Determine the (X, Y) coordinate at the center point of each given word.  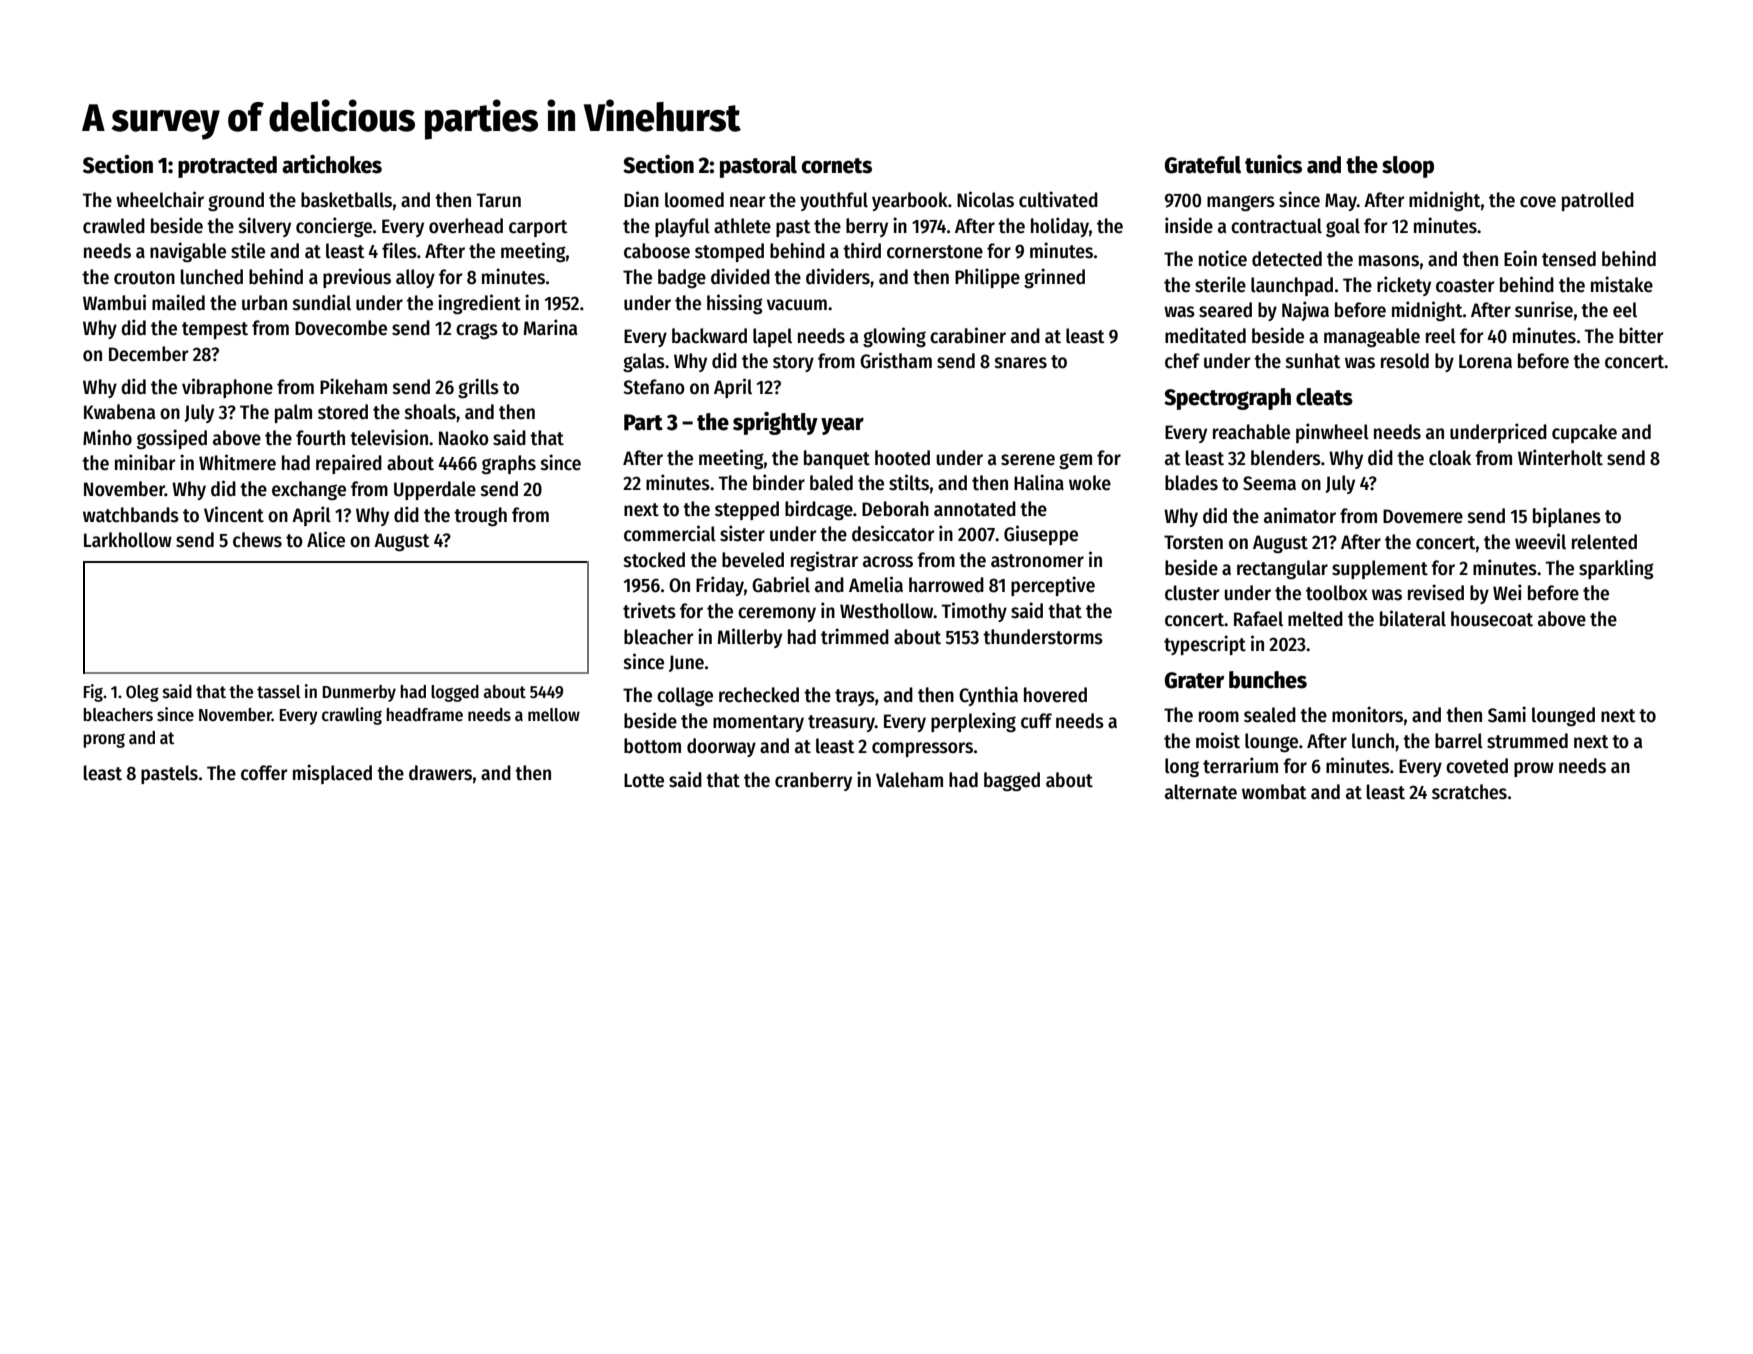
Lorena (1485, 361)
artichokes (332, 164)
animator (1300, 515)
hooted (902, 458)
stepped (747, 510)
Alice (326, 539)
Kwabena (119, 412)
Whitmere (237, 462)
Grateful (1203, 165)
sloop (1408, 167)
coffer (264, 773)
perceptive (1053, 586)
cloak (1450, 458)
